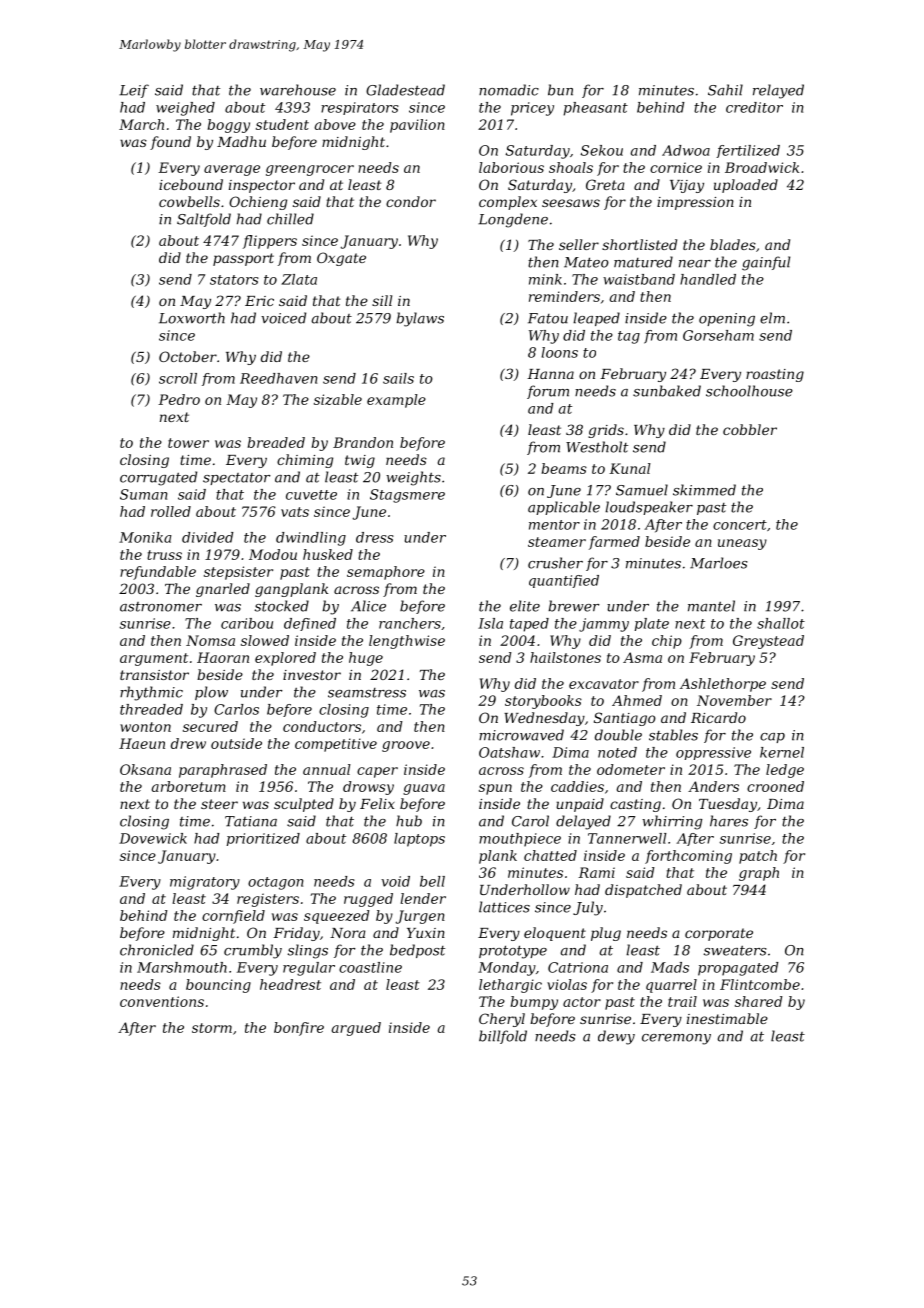 This image has width=924, height=1308. Describe the element at coordinates (411, 201) in the image. I see `condor` at that location.
